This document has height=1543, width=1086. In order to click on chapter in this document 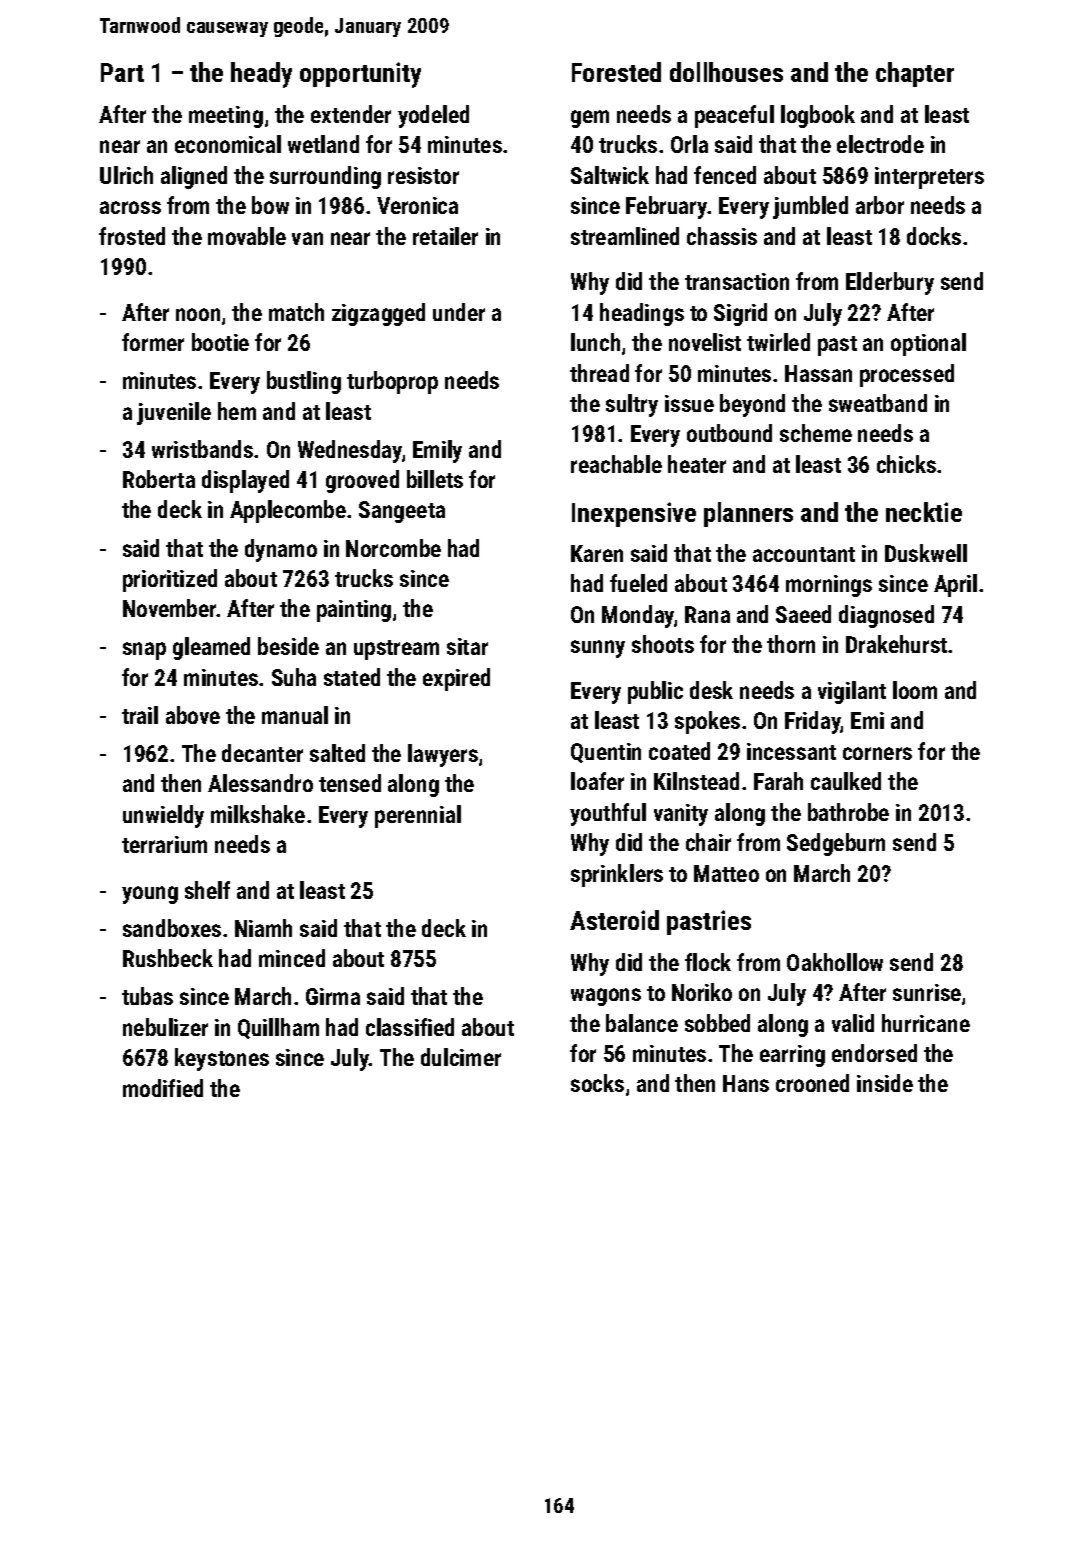, I will do `click(915, 74)`.
